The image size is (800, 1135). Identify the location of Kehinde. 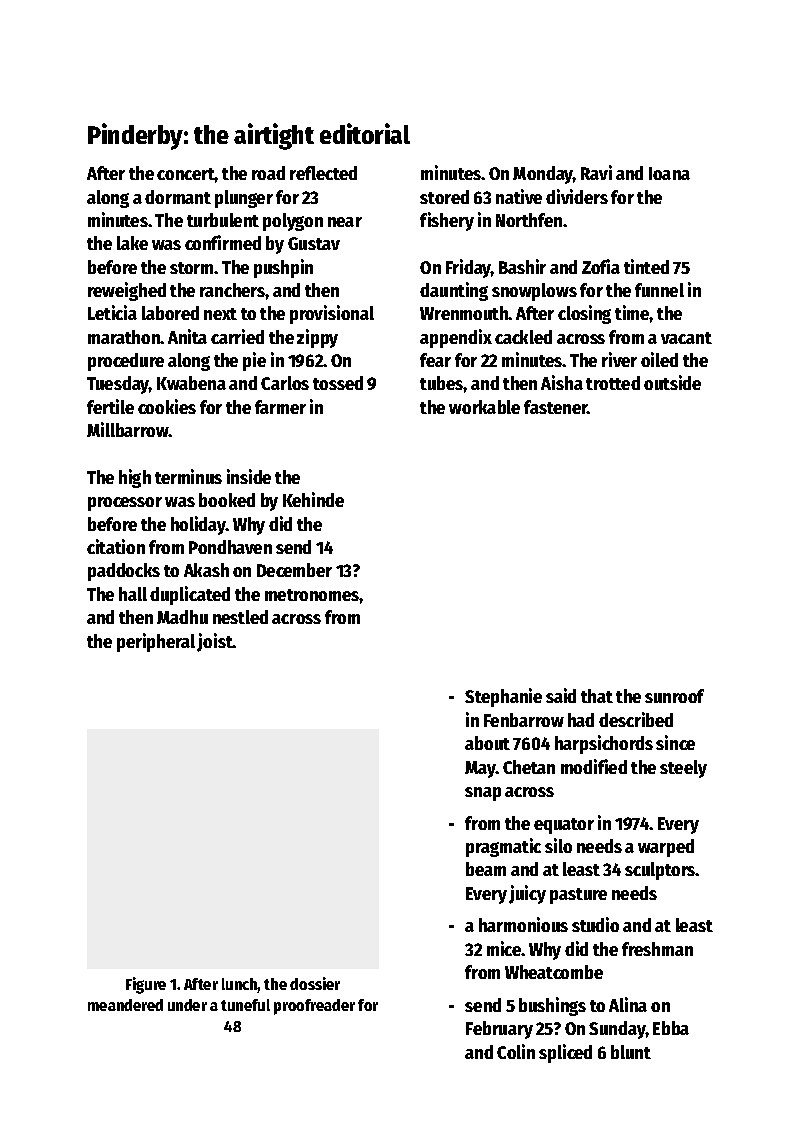
(313, 499).
